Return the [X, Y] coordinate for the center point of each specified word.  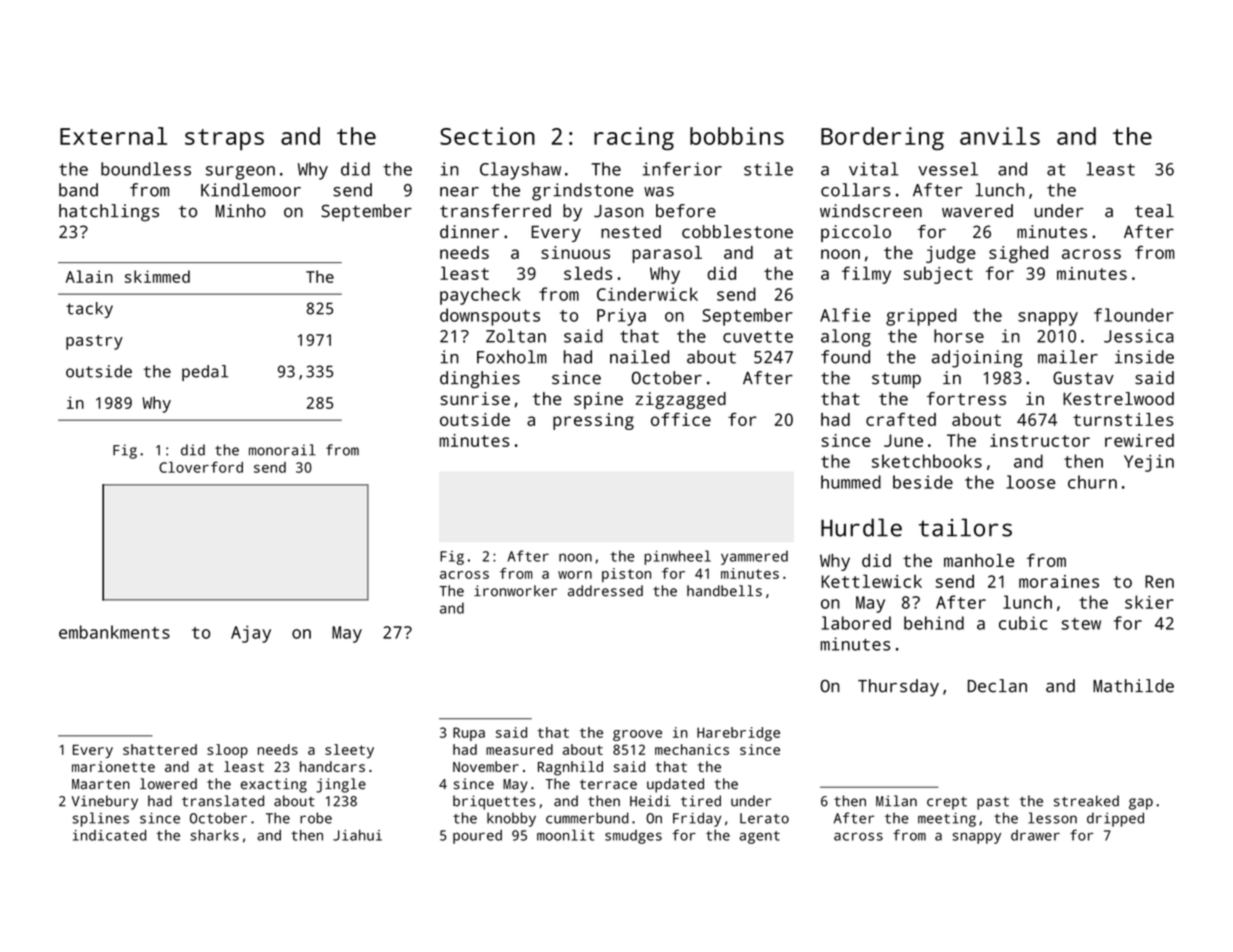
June [903, 440]
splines [101, 819]
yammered [754, 557]
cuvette [758, 337]
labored [856, 623]
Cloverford [201, 467]
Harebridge [738, 734]
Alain [89, 276]
